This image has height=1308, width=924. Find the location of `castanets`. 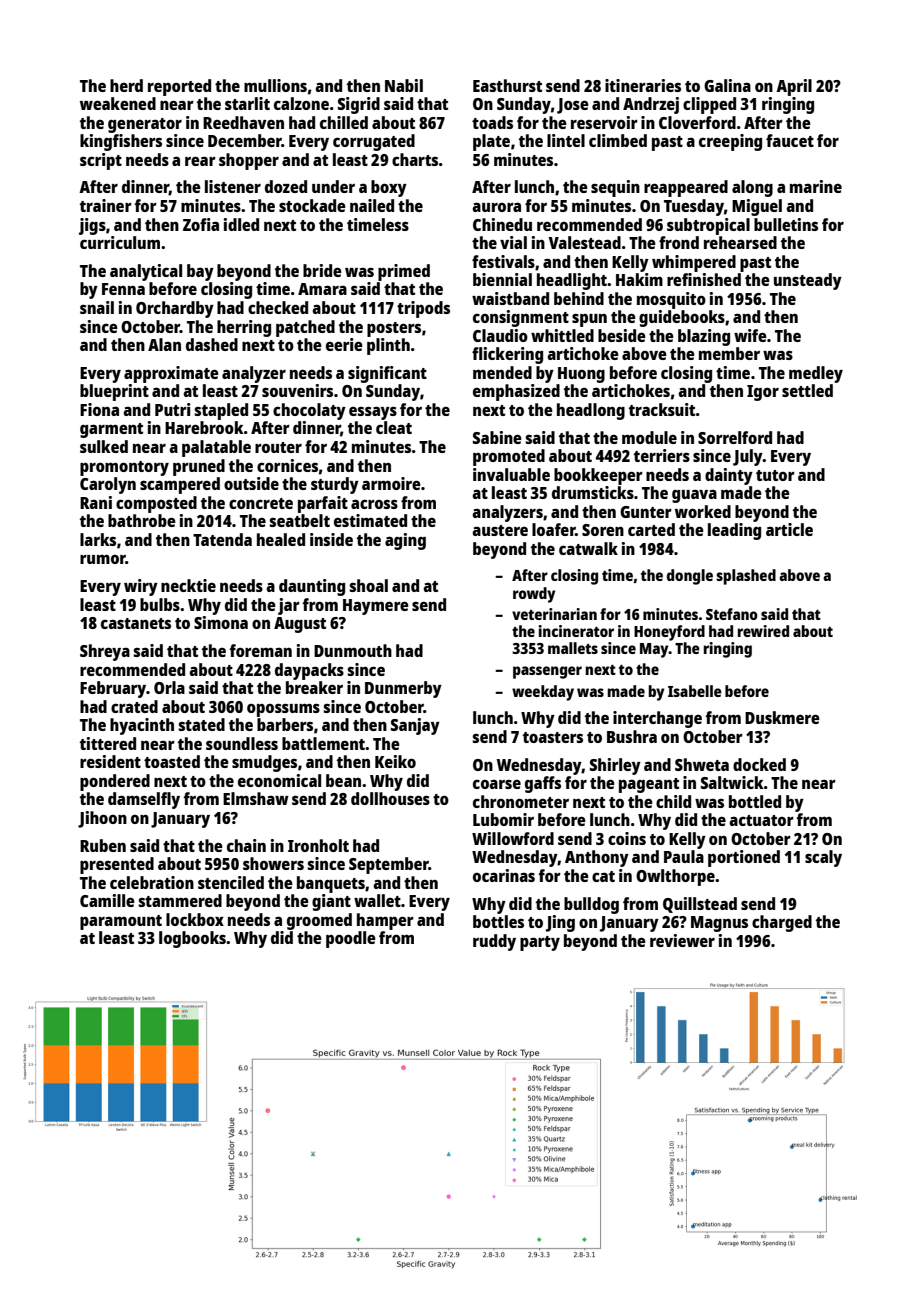

castanets is located at coordinates (136, 623).
